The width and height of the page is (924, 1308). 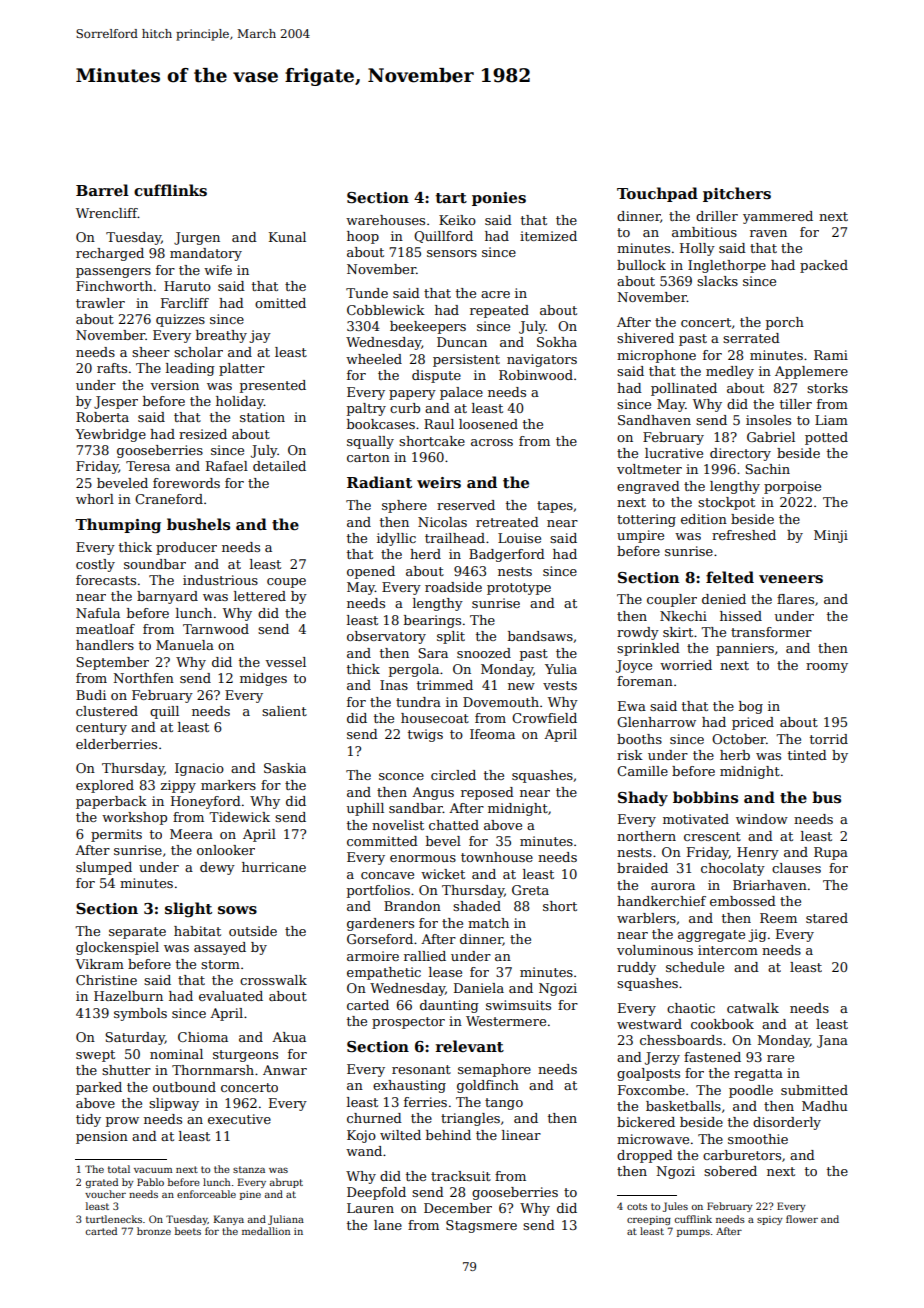 What do you see at coordinates (95, 565) in the page?
I see `costly` at bounding box center [95, 565].
